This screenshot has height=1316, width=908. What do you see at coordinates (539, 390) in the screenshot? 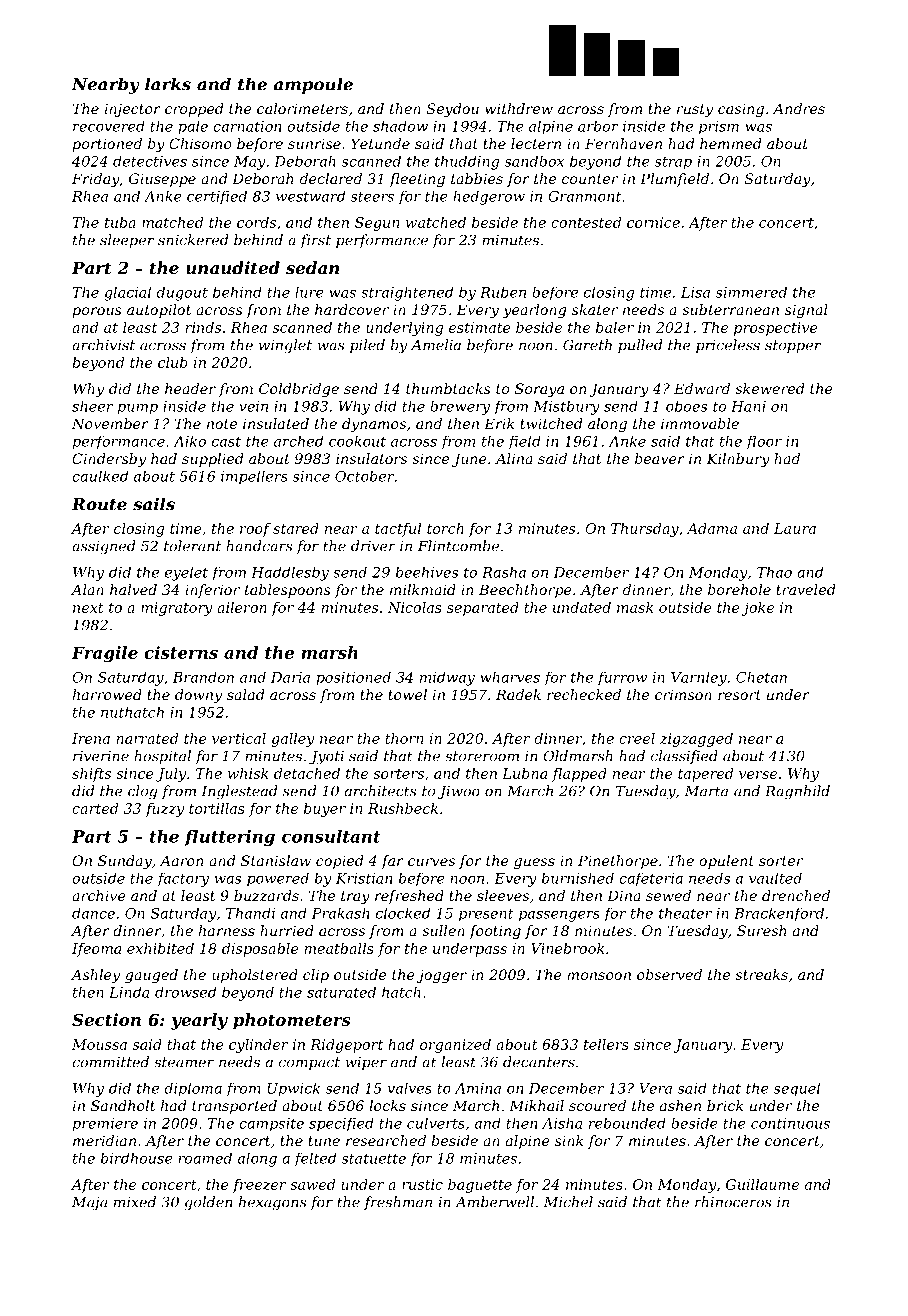
I see `Soraya` at bounding box center [539, 390].
